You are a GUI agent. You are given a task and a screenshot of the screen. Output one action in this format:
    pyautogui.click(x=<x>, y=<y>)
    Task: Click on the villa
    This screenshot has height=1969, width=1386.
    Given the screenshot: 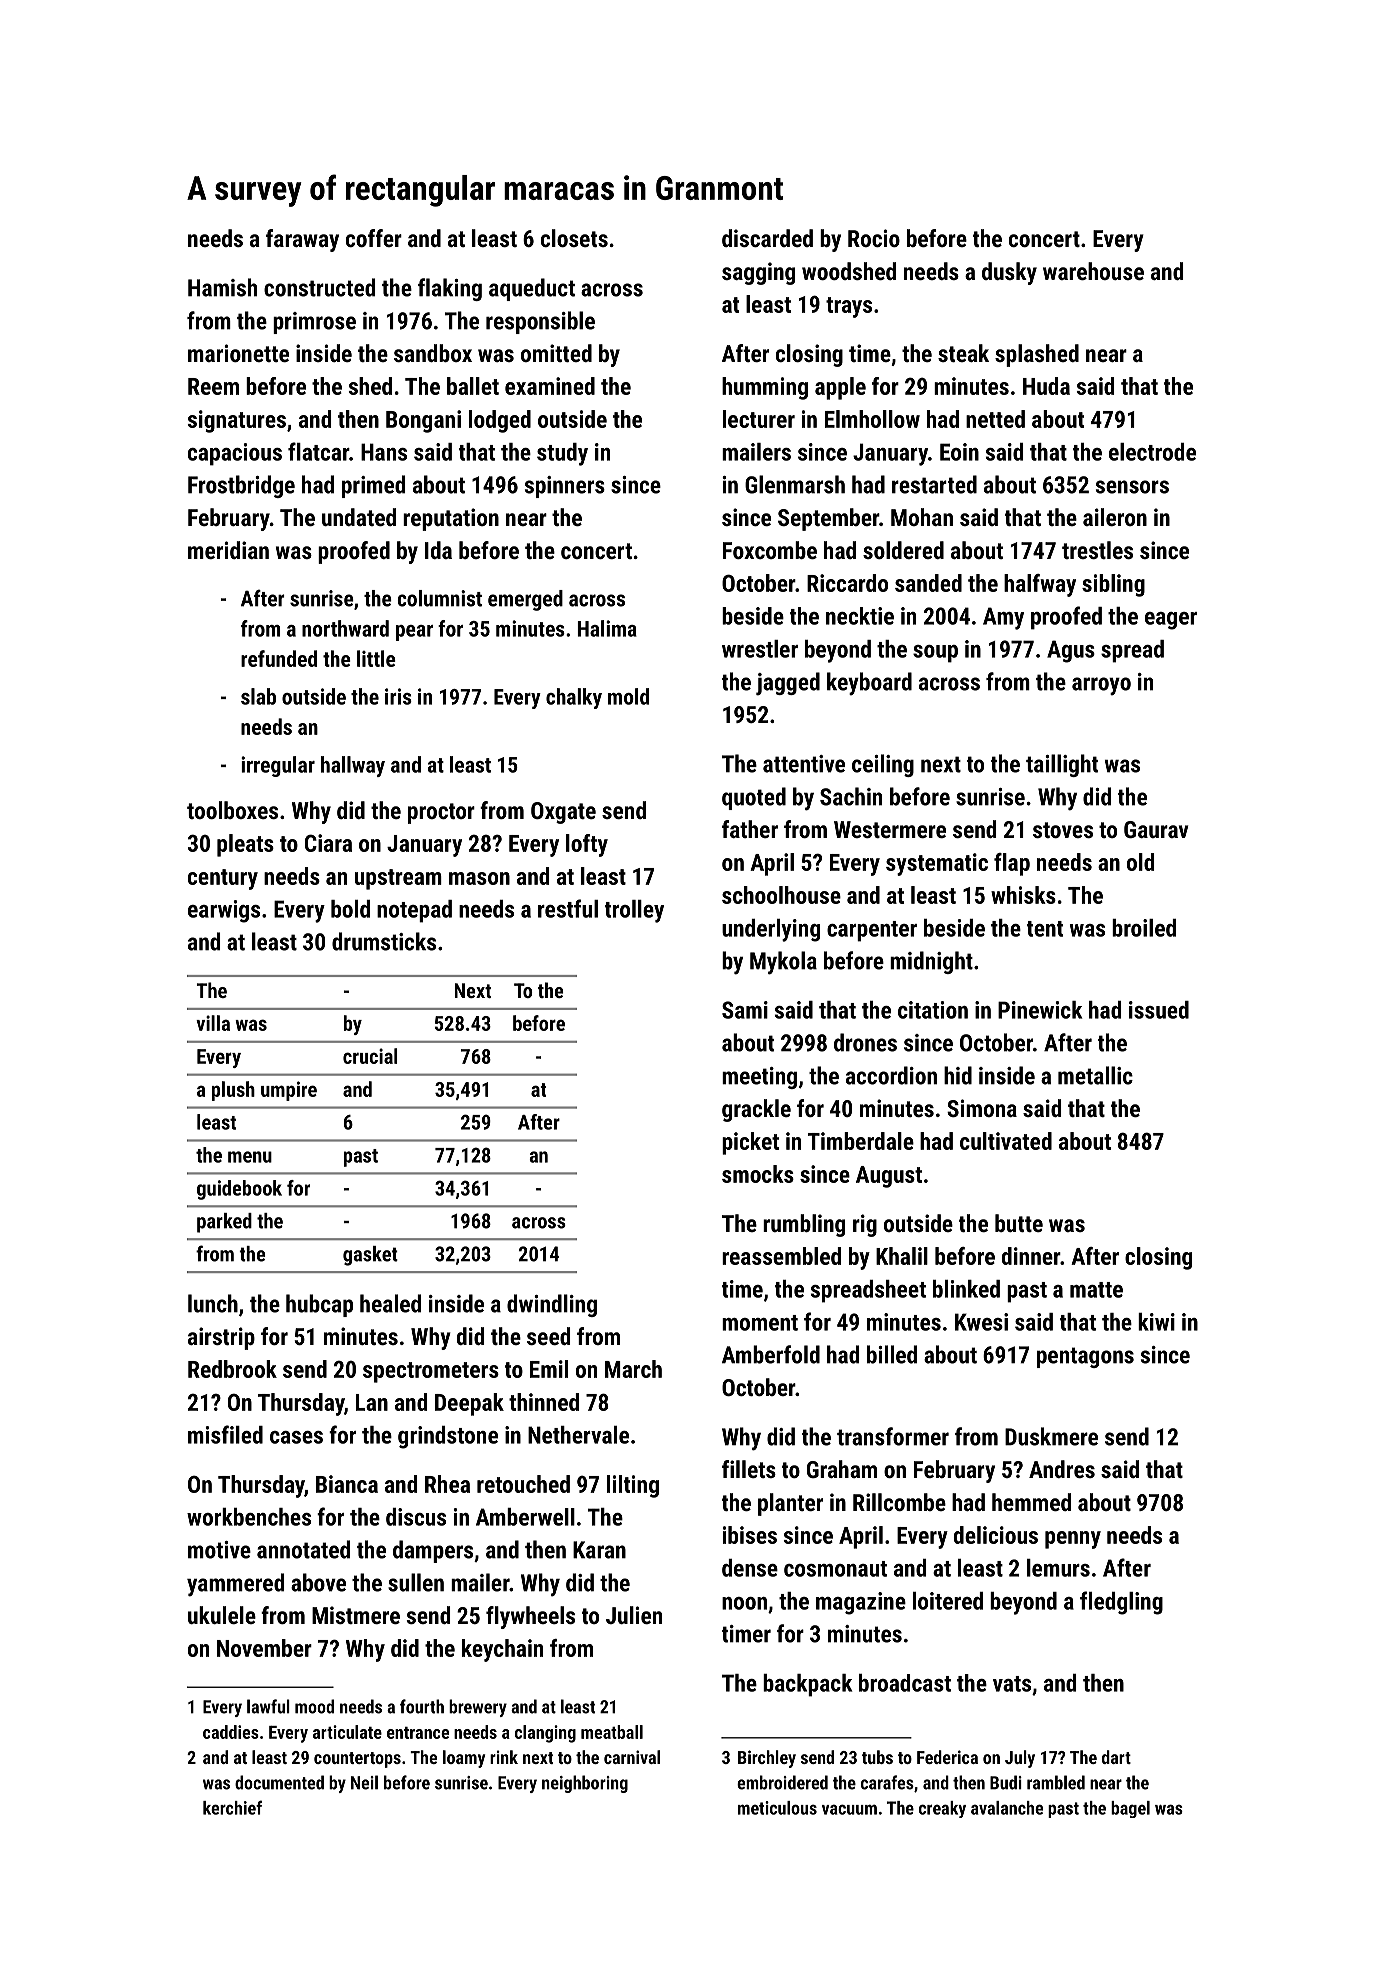 What is the action you would take?
    pyautogui.click(x=213, y=1023)
